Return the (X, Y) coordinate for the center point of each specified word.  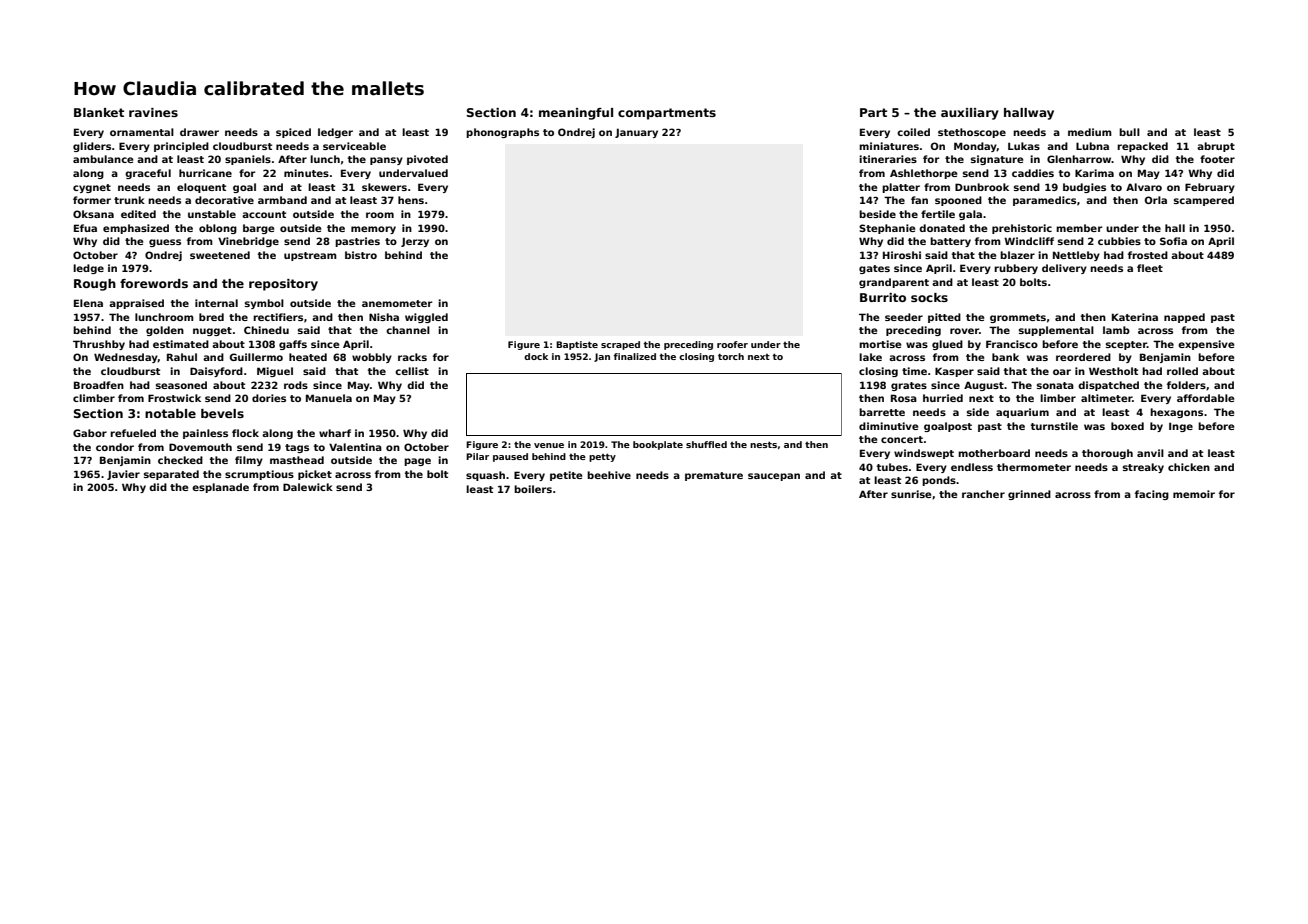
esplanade (220, 488)
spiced (293, 133)
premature (714, 476)
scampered (1204, 201)
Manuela (329, 398)
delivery (1064, 269)
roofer (732, 344)
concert (902, 439)
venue (549, 445)
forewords (154, 283)
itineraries (888, 159)
